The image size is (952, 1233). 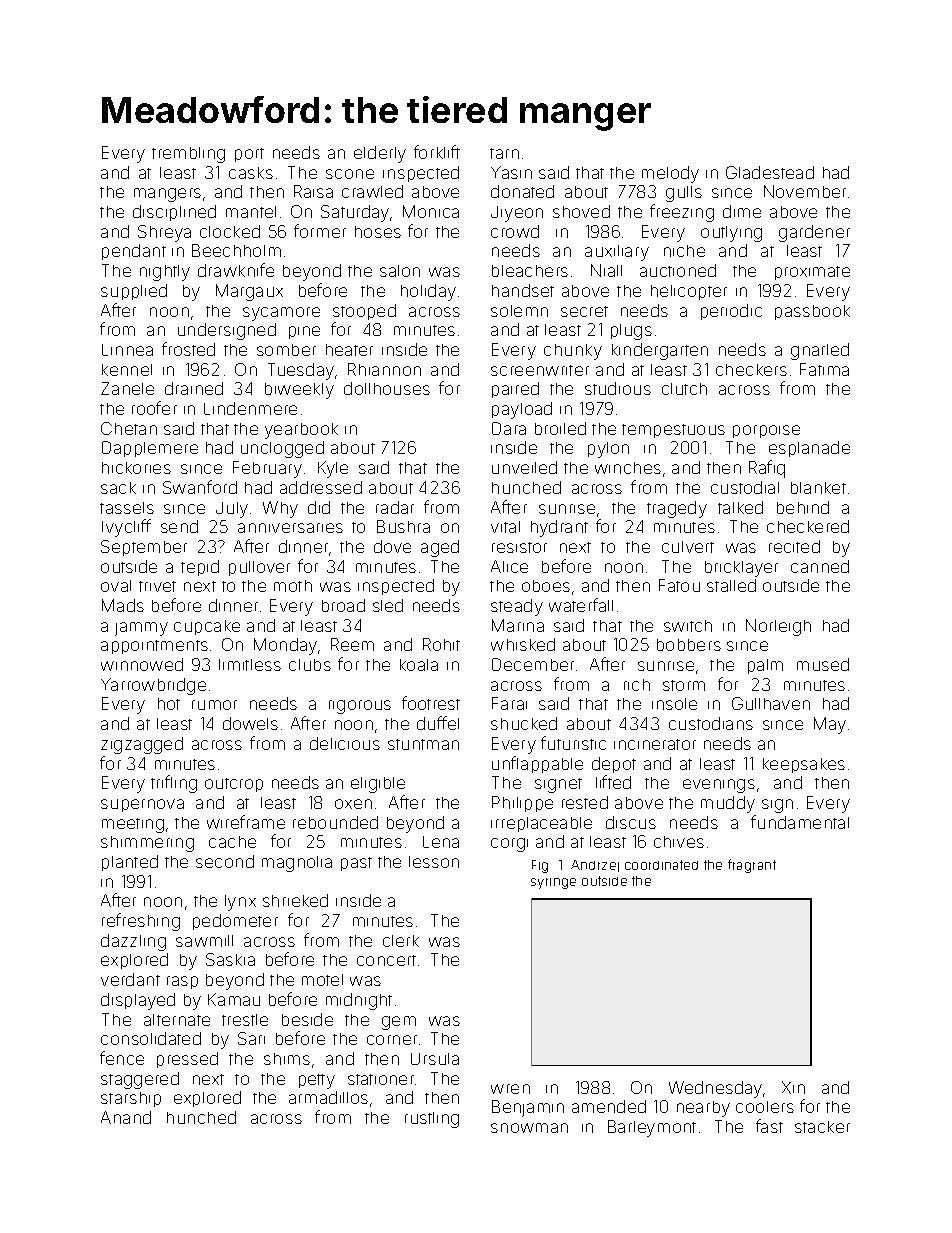 I want to click on clerk, so click(x=401, y=941).
